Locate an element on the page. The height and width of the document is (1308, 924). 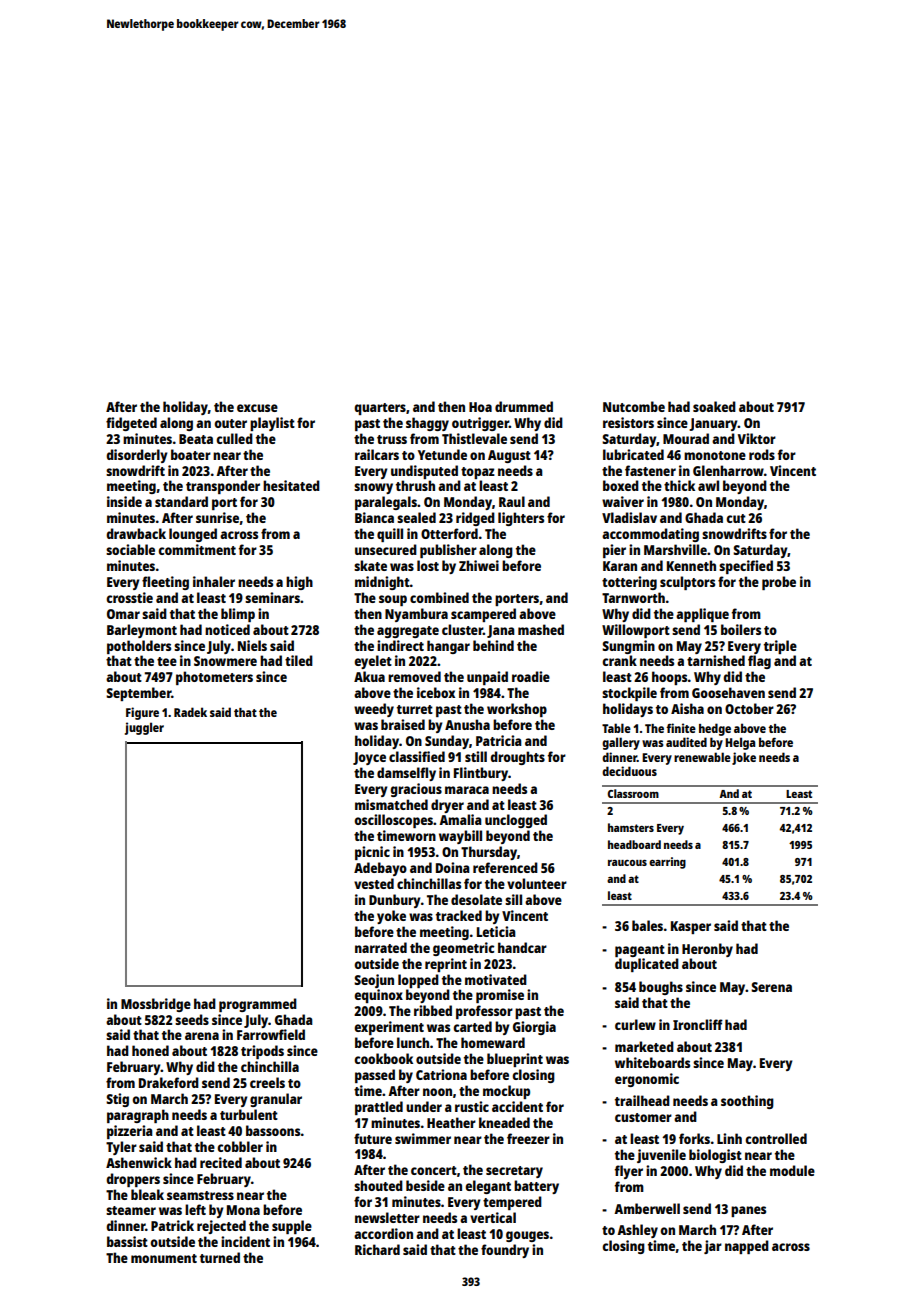
Mossbridge is located at coordinates (156, 1005).
